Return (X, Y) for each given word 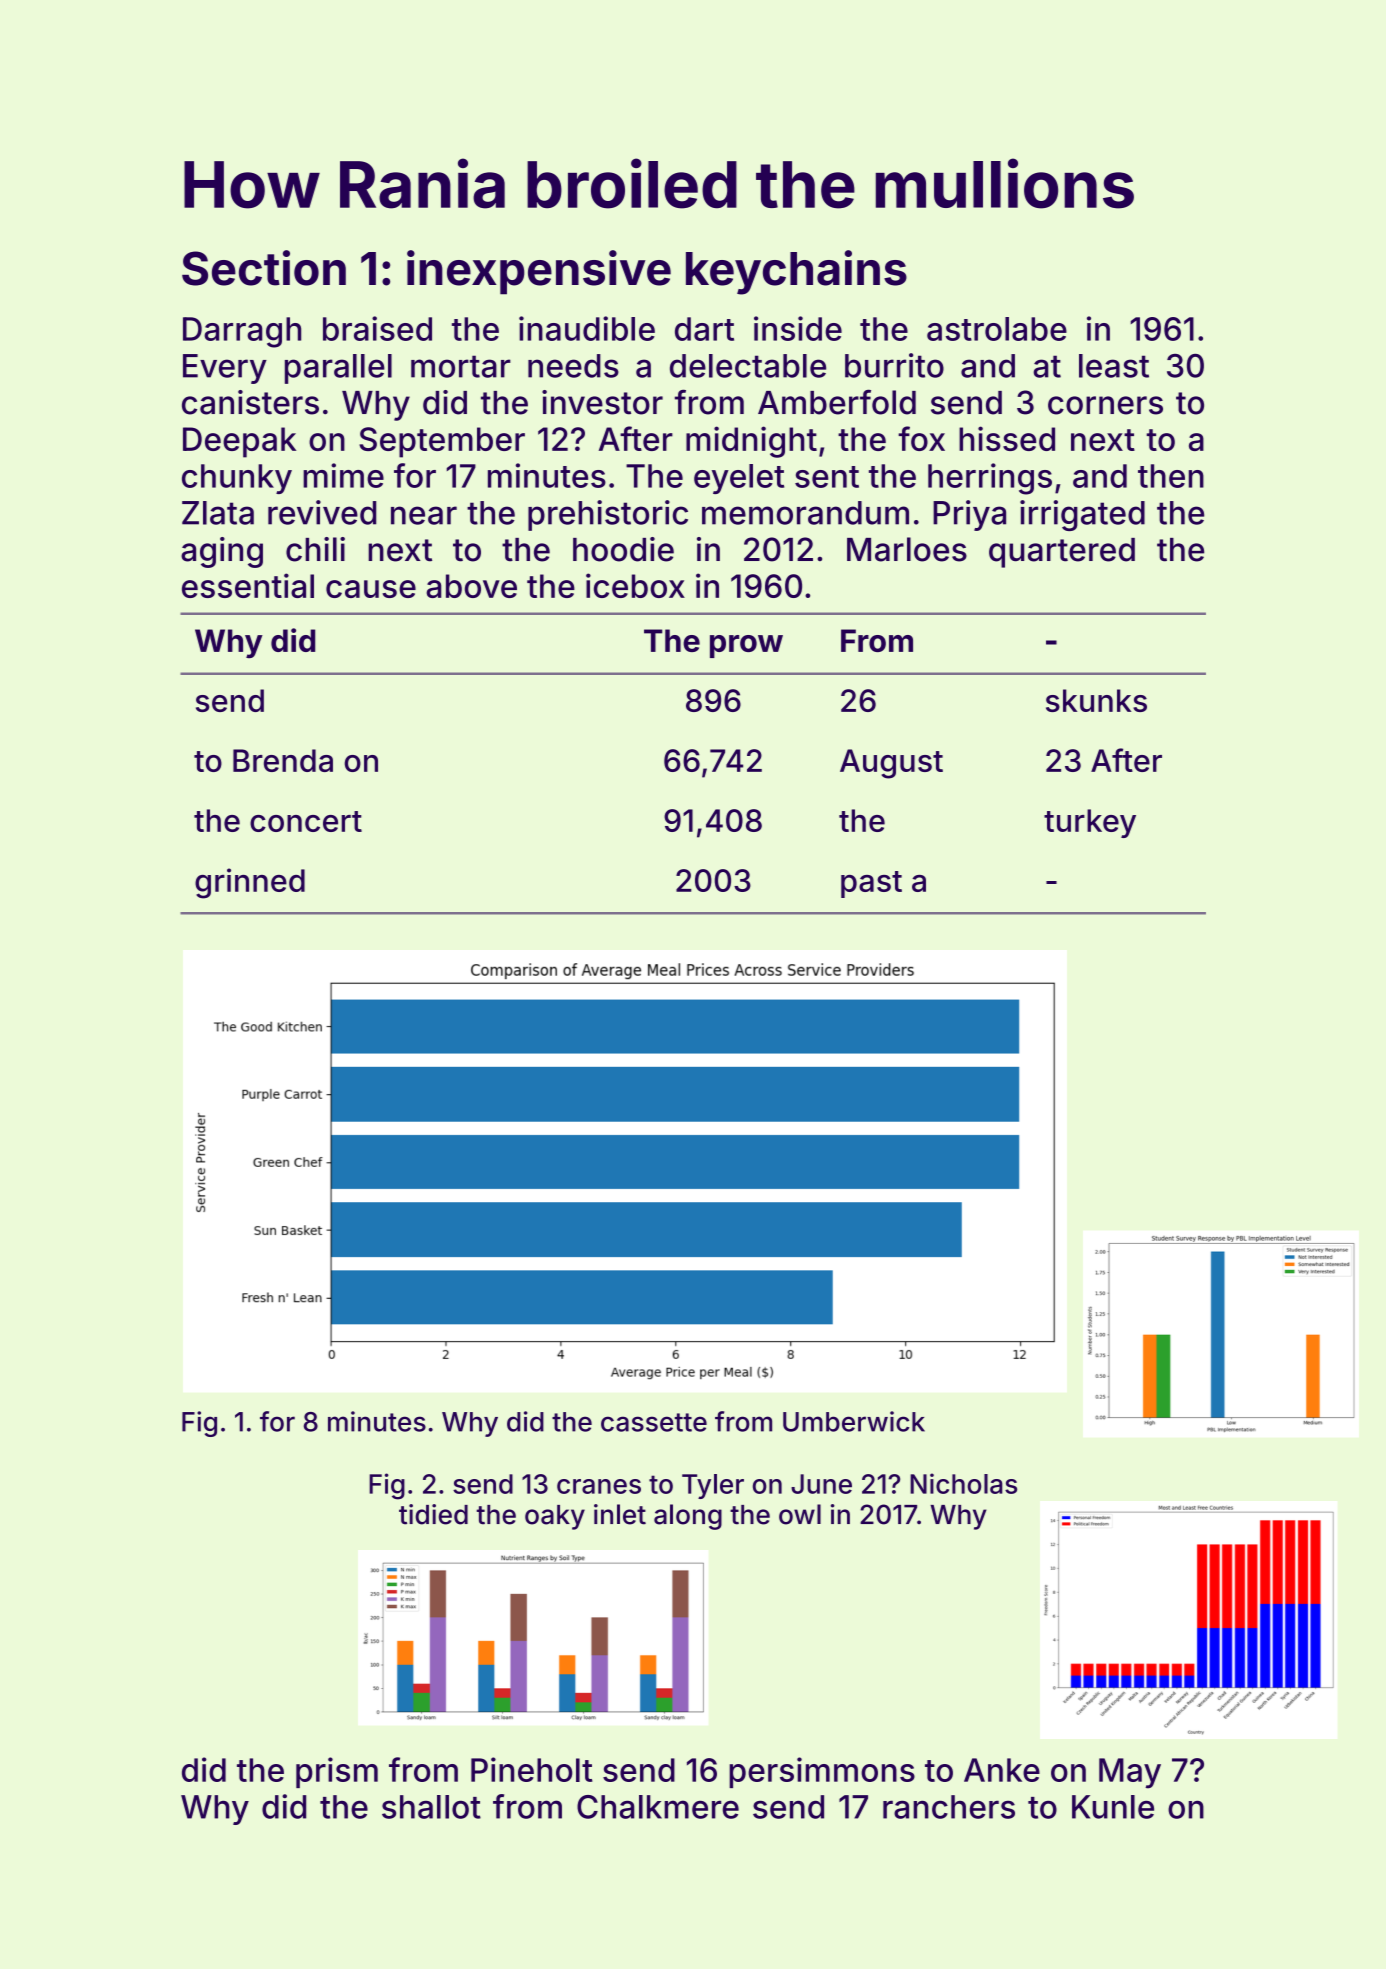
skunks (1096, 700)
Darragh (242, 332)
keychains (796, 272)
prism (337, 1772)
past (871, 884)
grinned (250, 883)
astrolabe (997, 329)
